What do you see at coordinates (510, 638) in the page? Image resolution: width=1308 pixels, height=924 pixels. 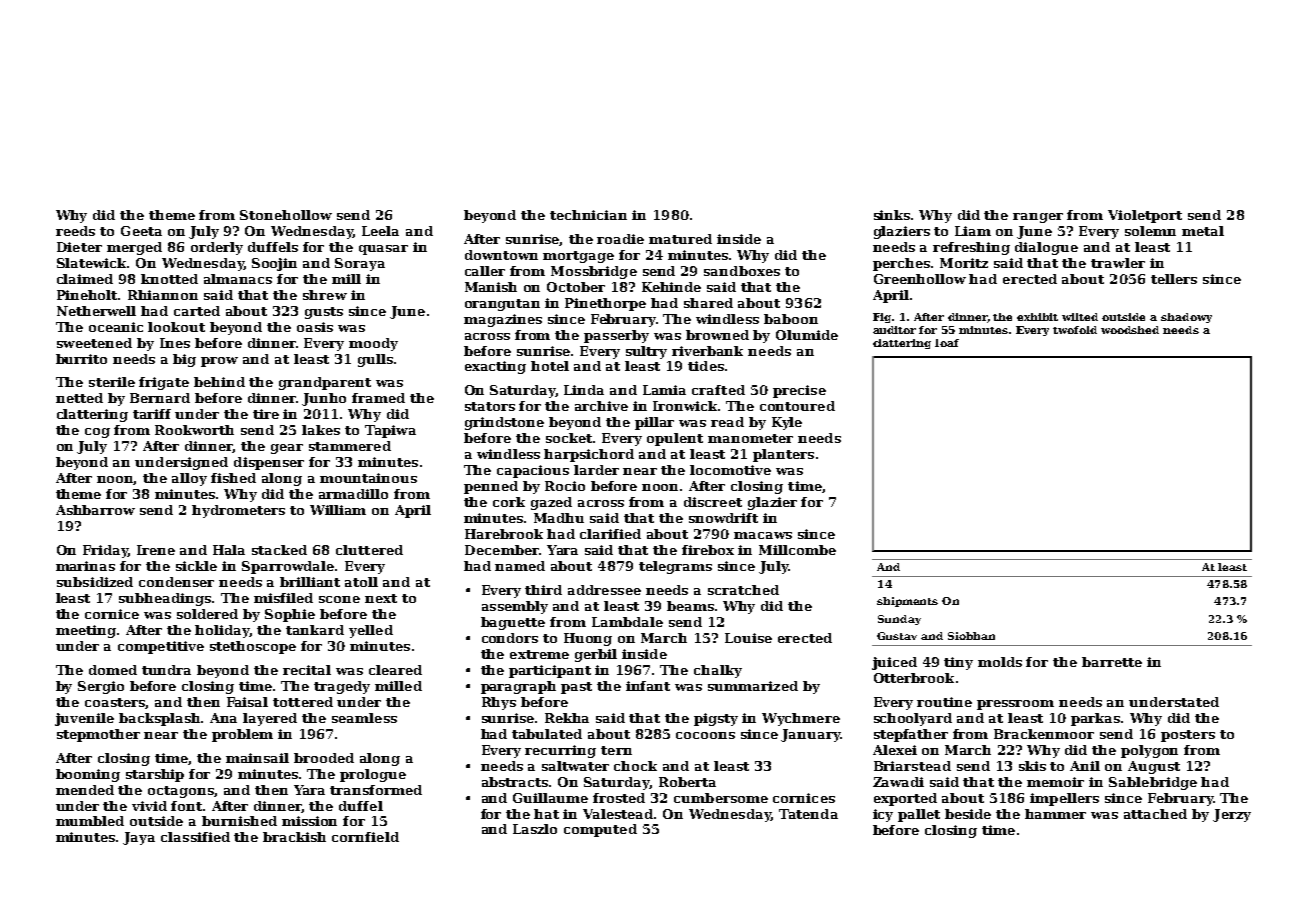 I see `condors` at bounding box center [510, 638].
